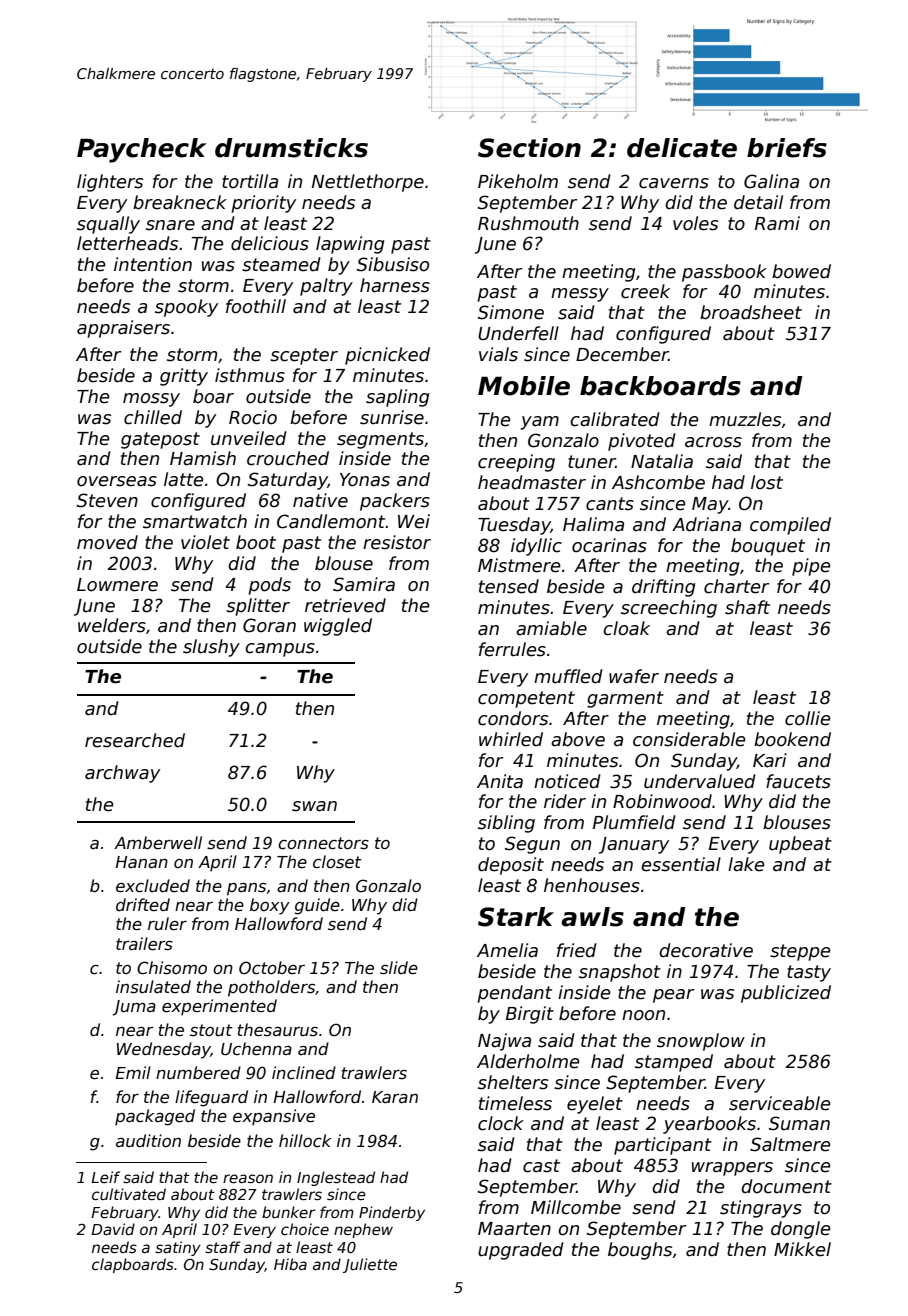 The width and height of the screenshot is (908, 1316). Describe the element at coordinates (790, 526) in the screenshot. I see `compiled` at that location.
